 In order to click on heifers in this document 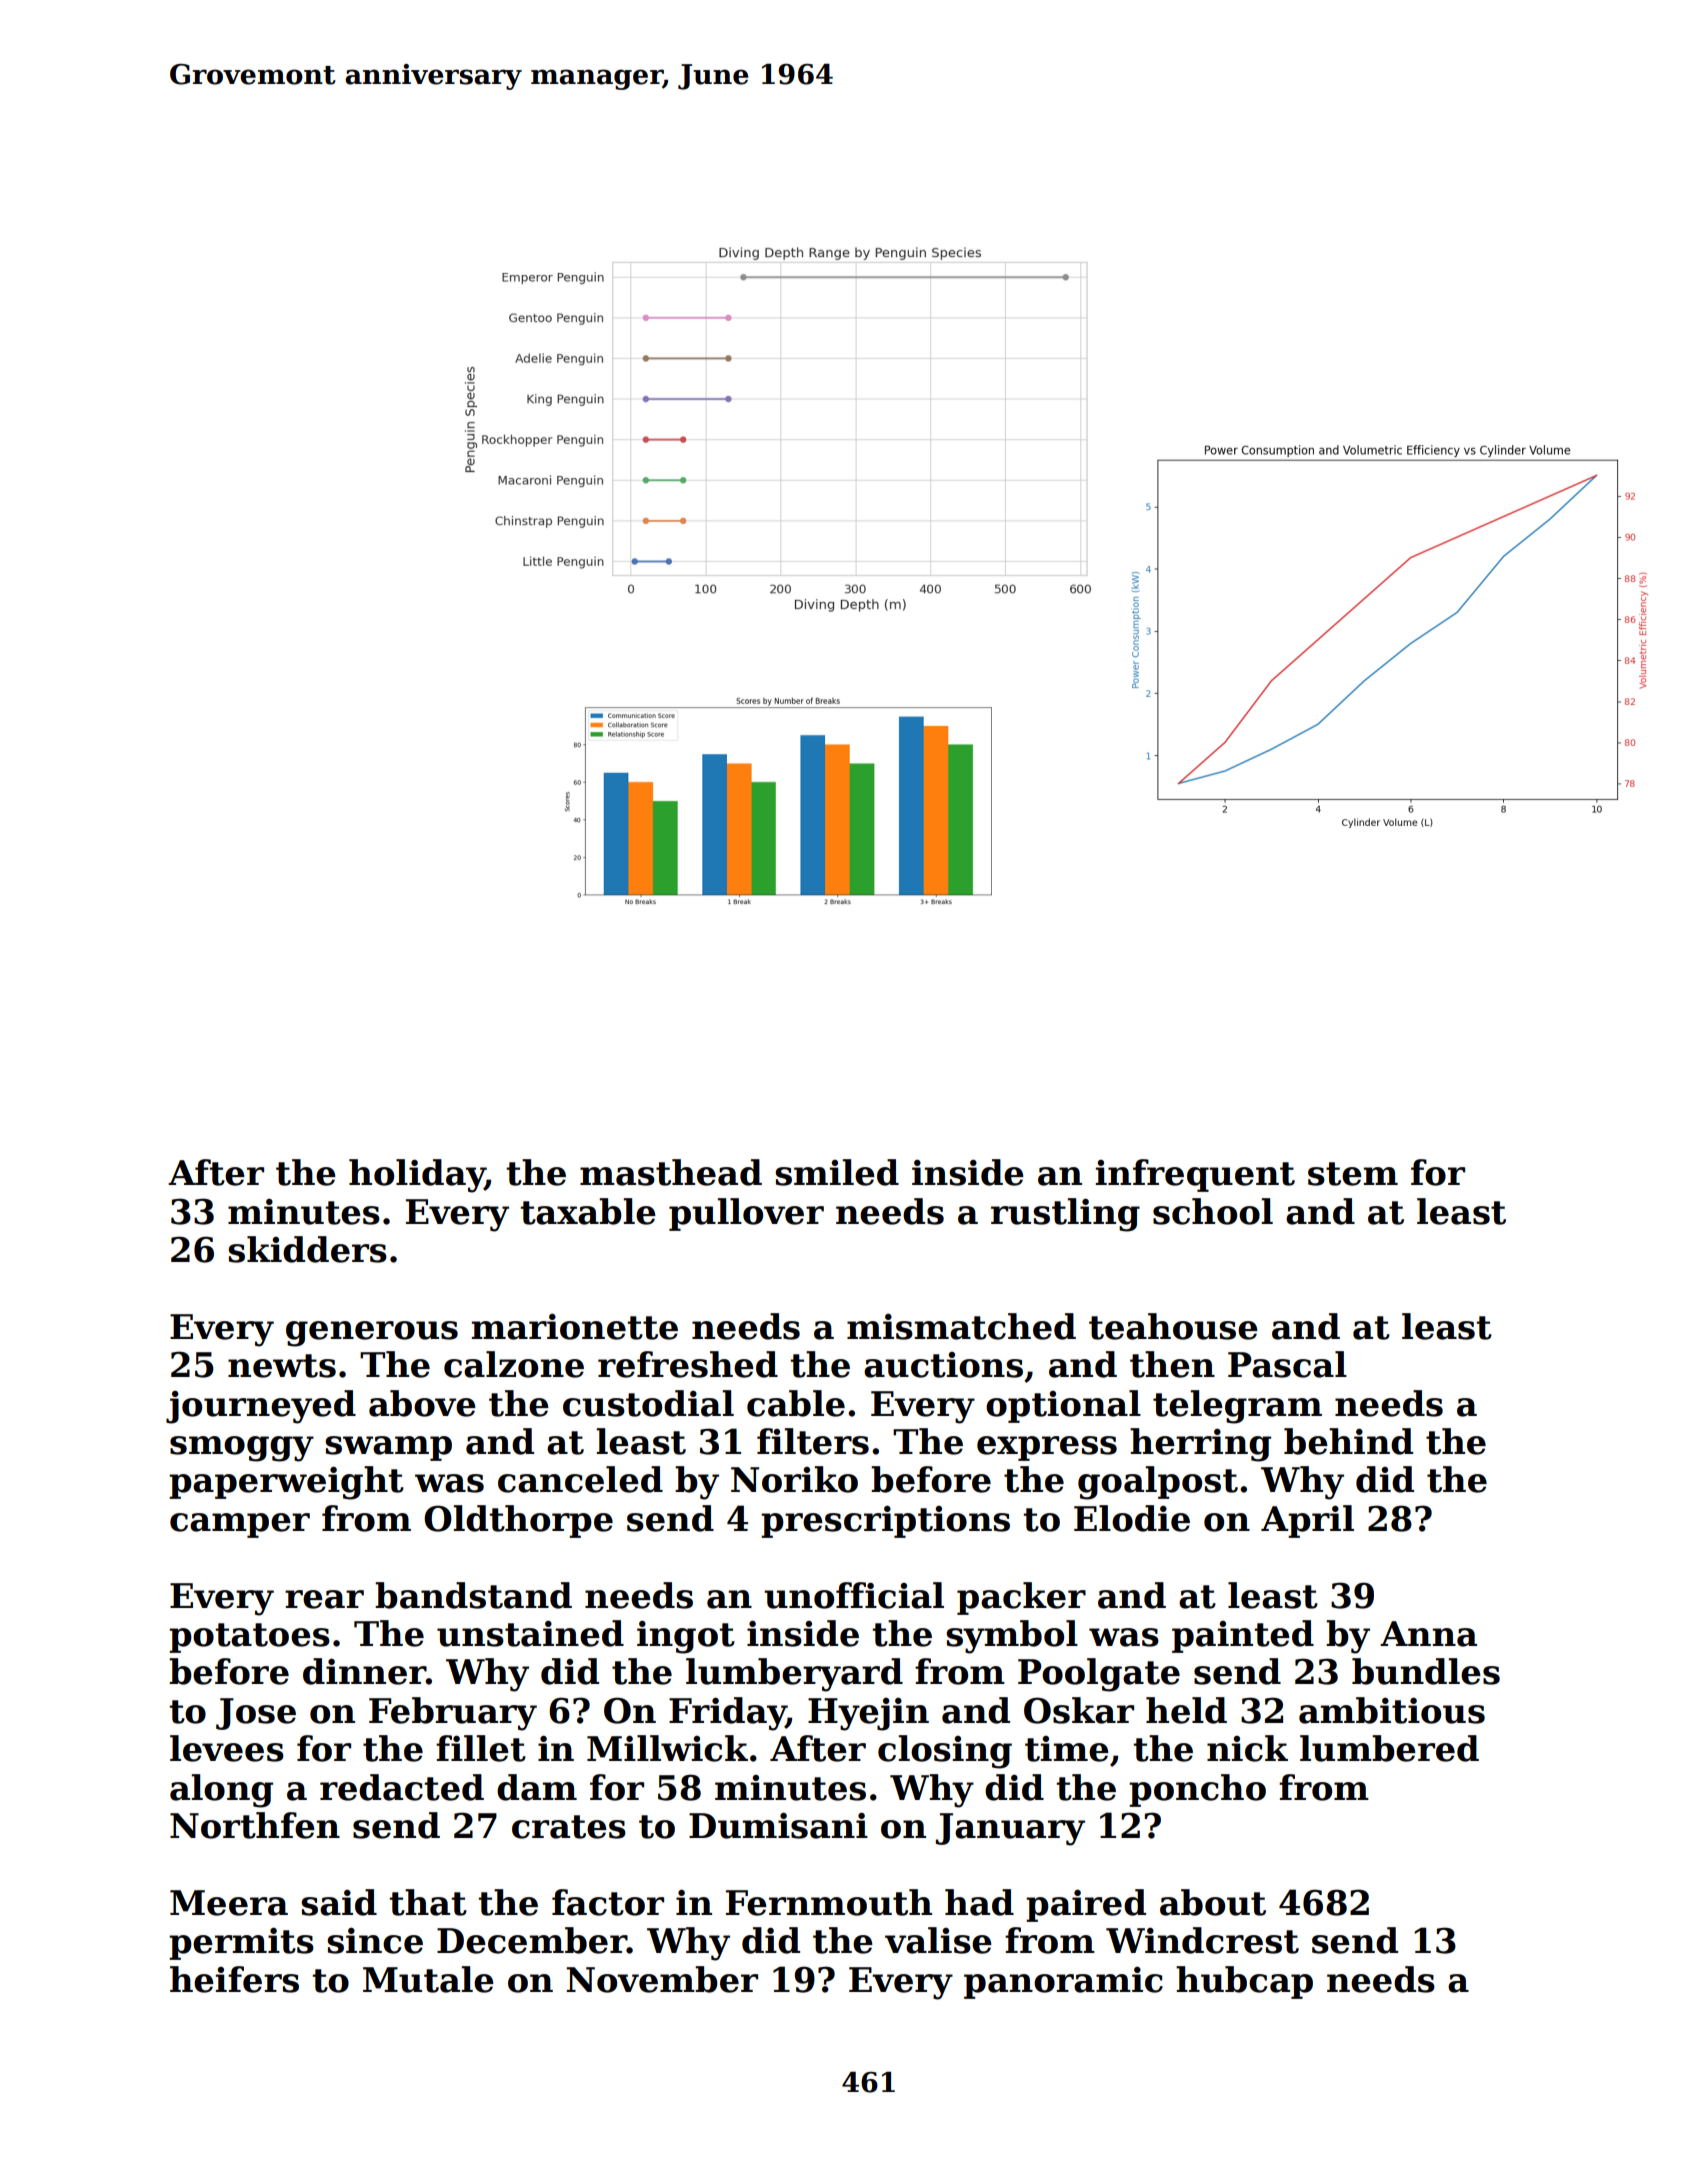, I will do `click(234, 1979)`.
